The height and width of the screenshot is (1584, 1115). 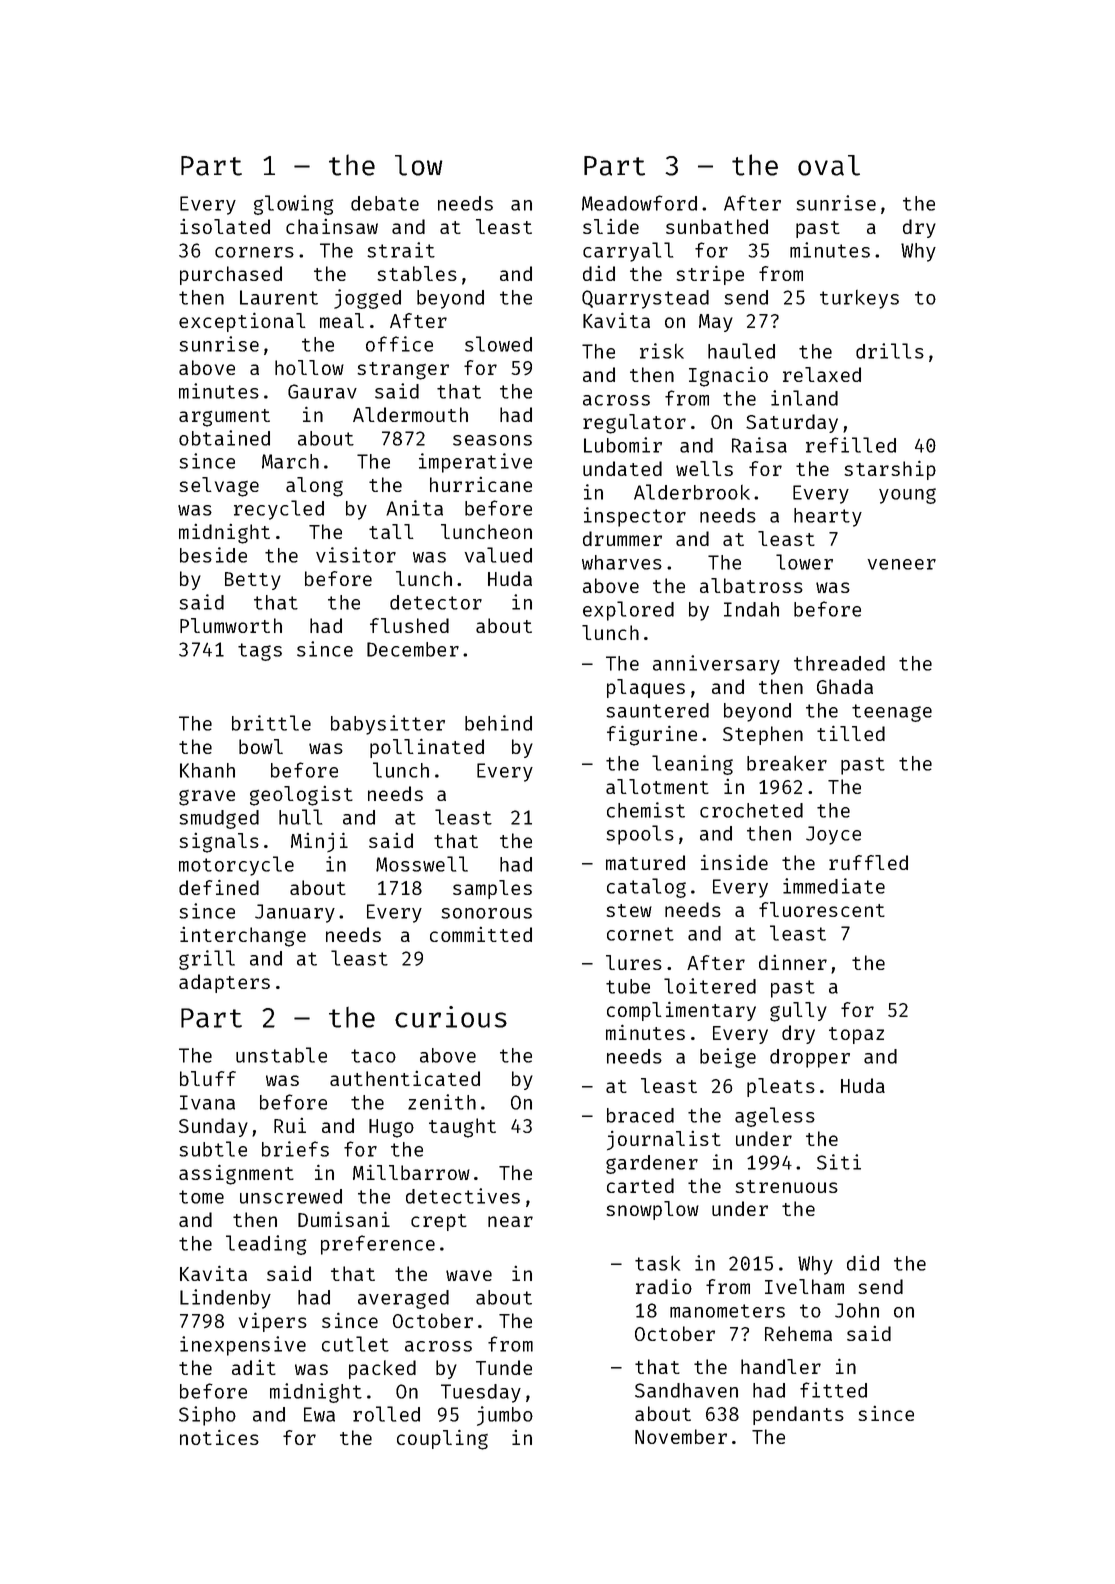 I want to click on slowed, so click(x=498, y=344).
